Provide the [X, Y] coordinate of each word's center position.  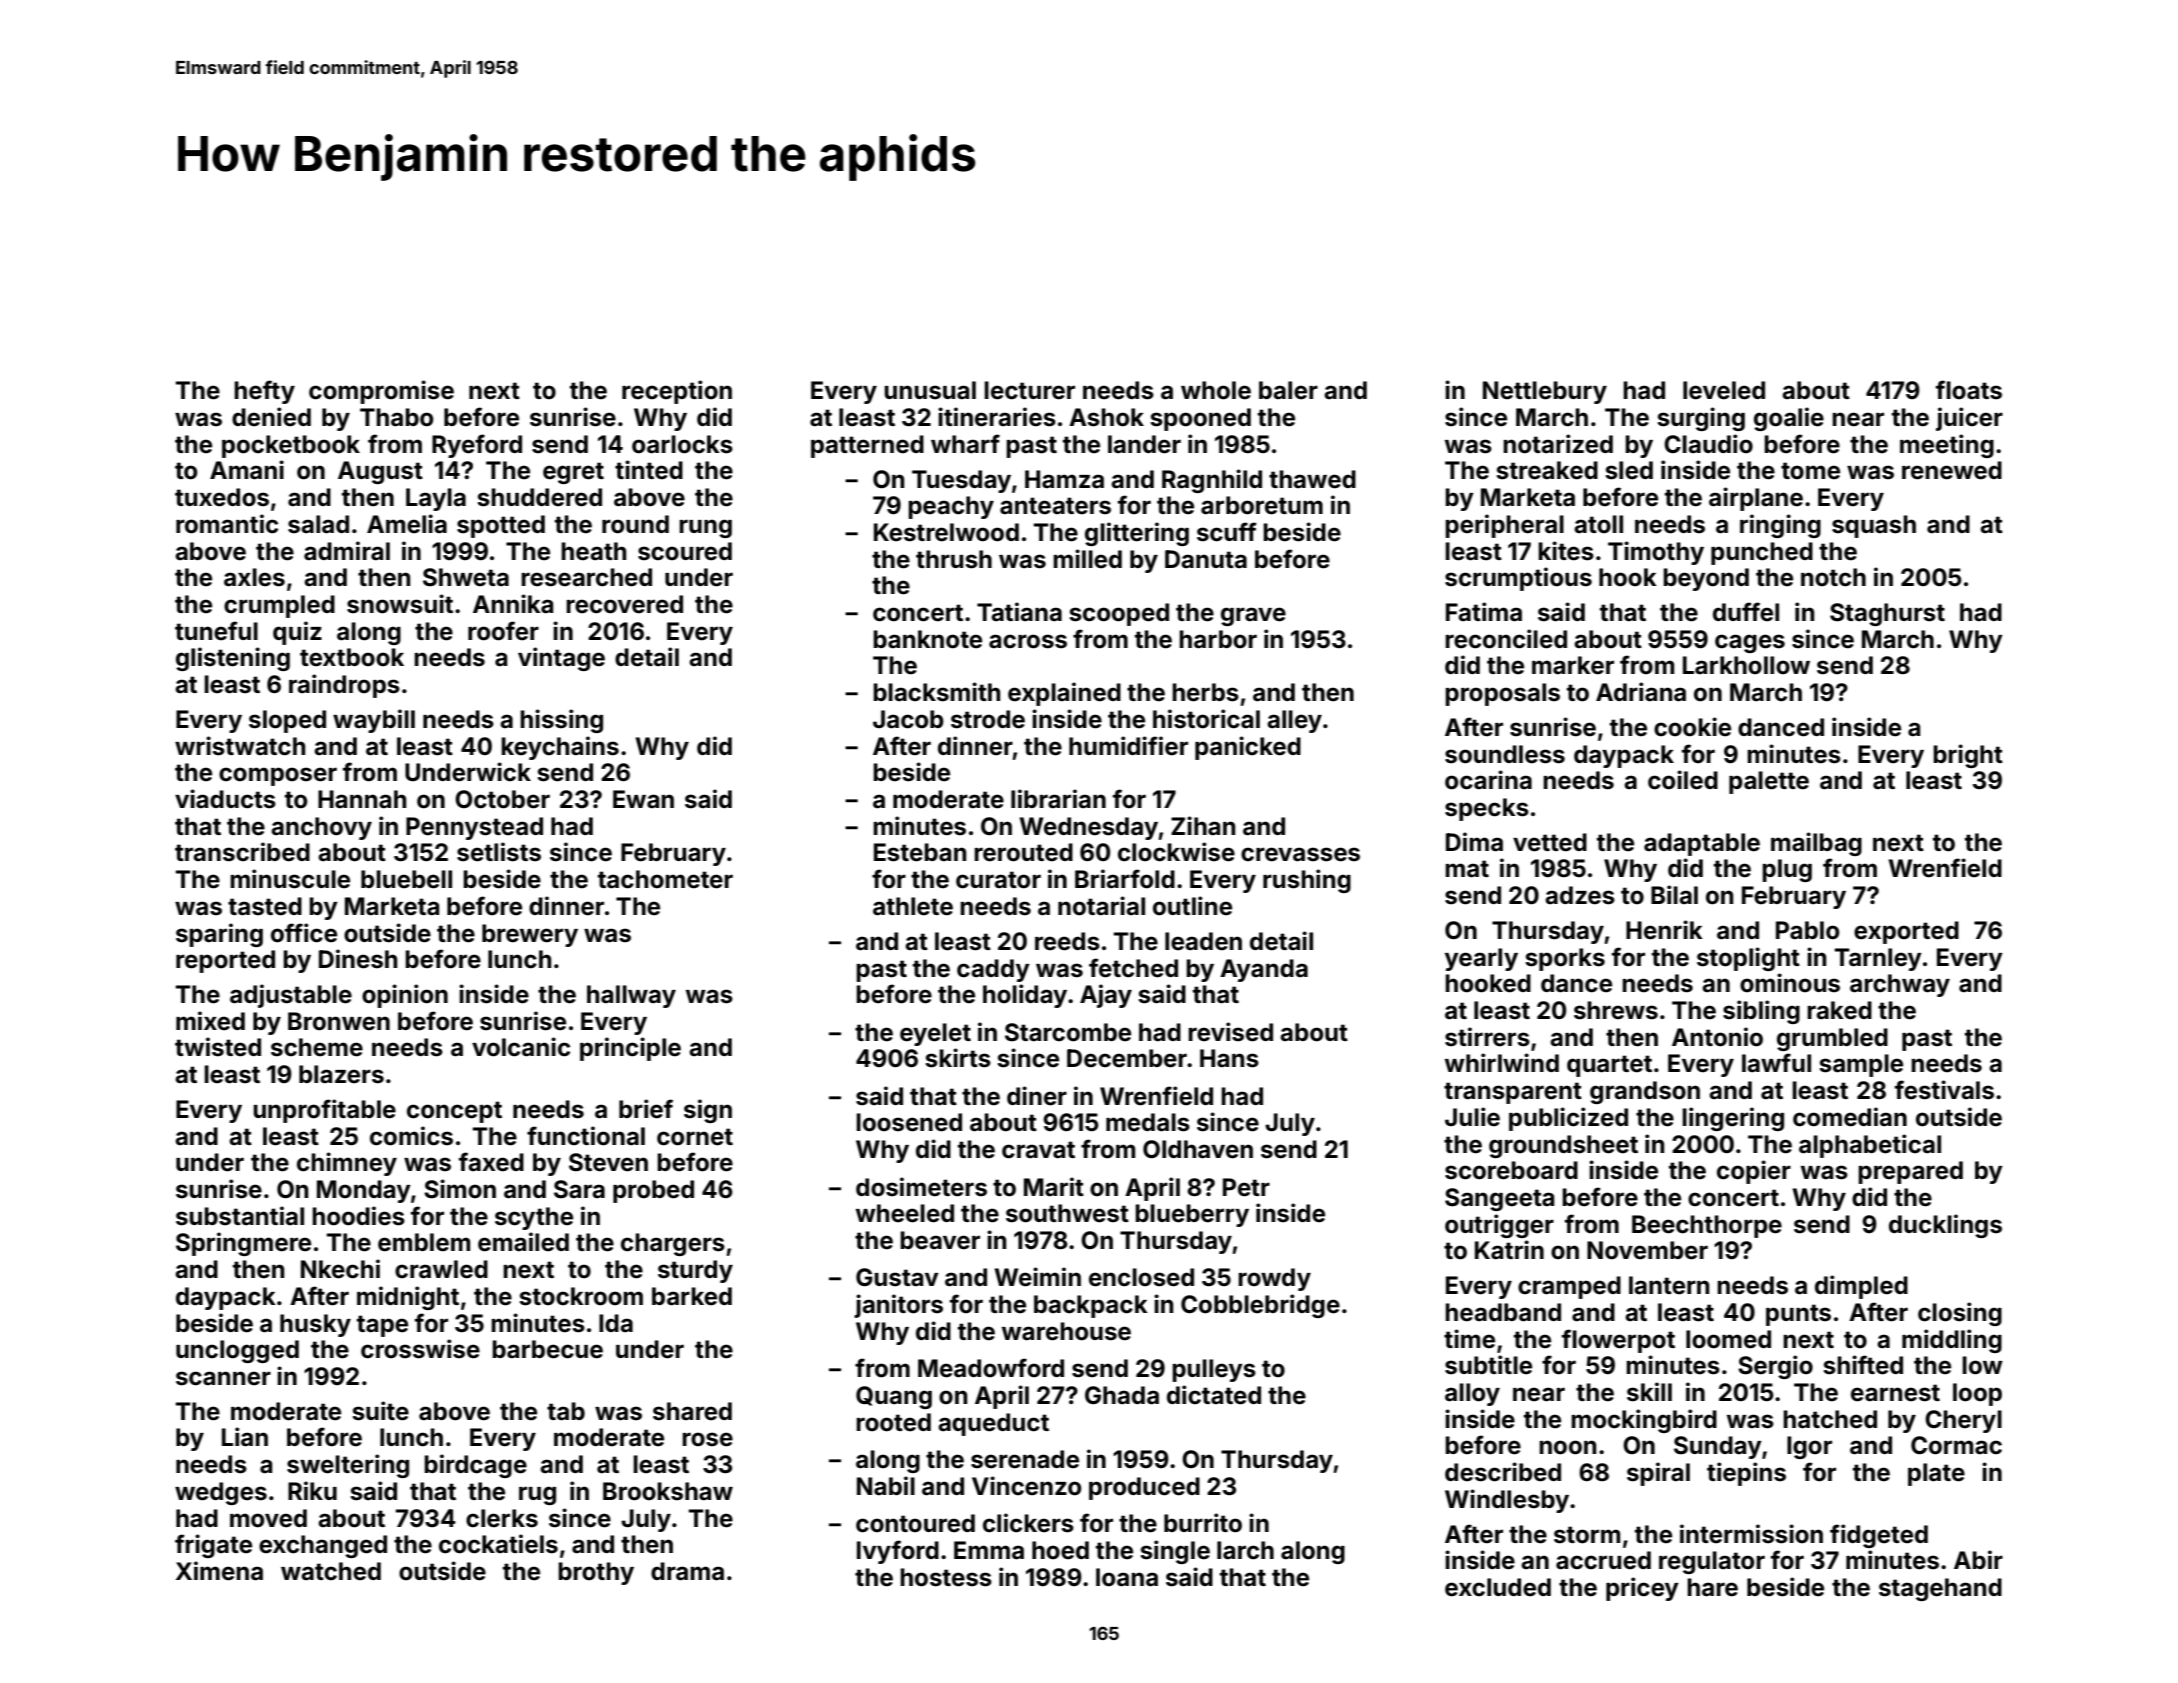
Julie [1472, 1117]
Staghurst [1887, 614]
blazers [341, 1074]
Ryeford [477, 446]
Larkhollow [1746, 665]
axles [254, 577]
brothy [596, 1573]
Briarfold [1125, 879]
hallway [631, 996]
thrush [954, 559]
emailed [523, 1242]
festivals [1944, 1090]
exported [1906, 932]
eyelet [935, 1034]
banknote [927, 639]
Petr [1246, 1187]
